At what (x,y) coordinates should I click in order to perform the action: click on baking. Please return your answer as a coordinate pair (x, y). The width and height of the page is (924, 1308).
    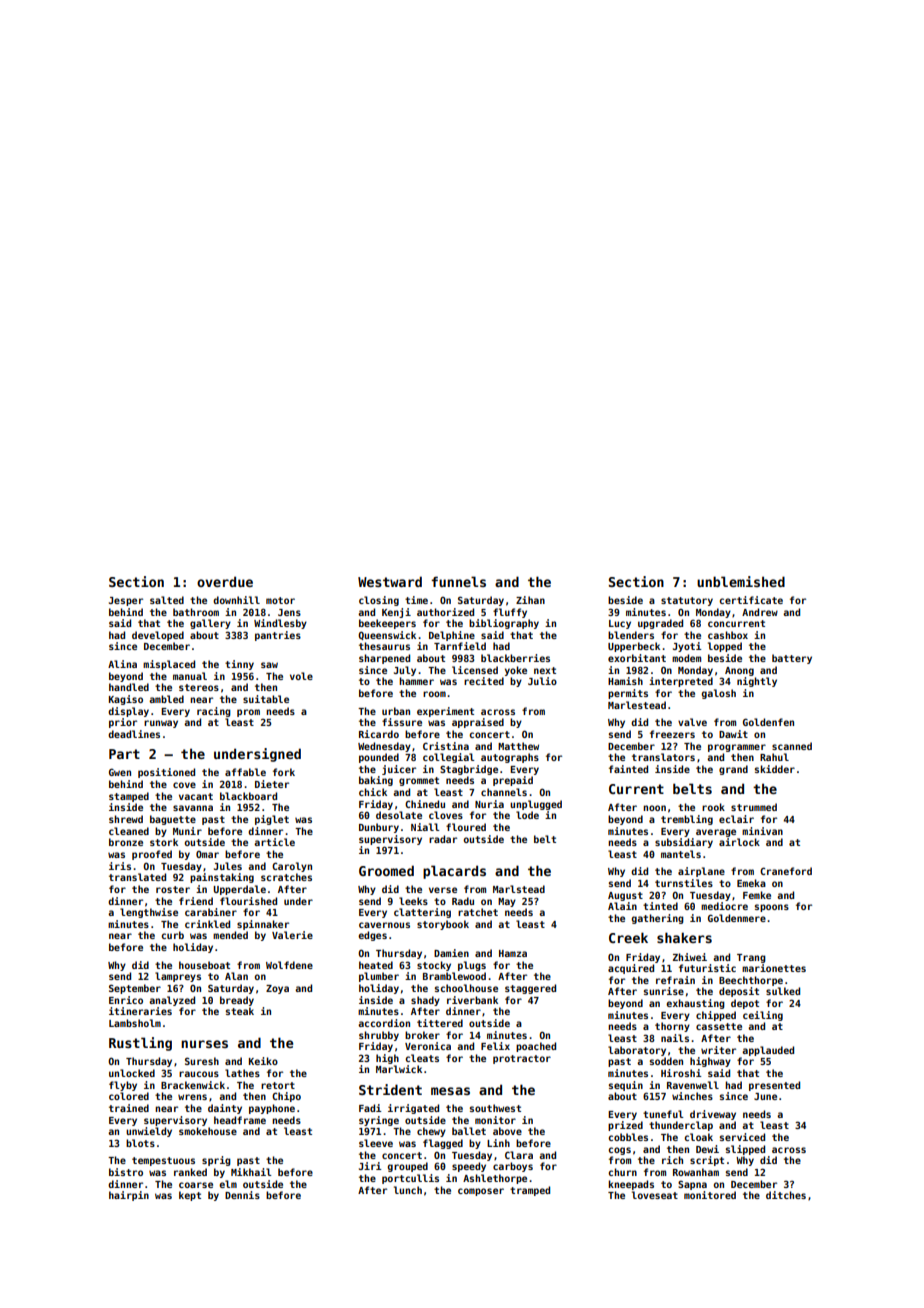
    Looking at the image, I should click on (376, 781).
